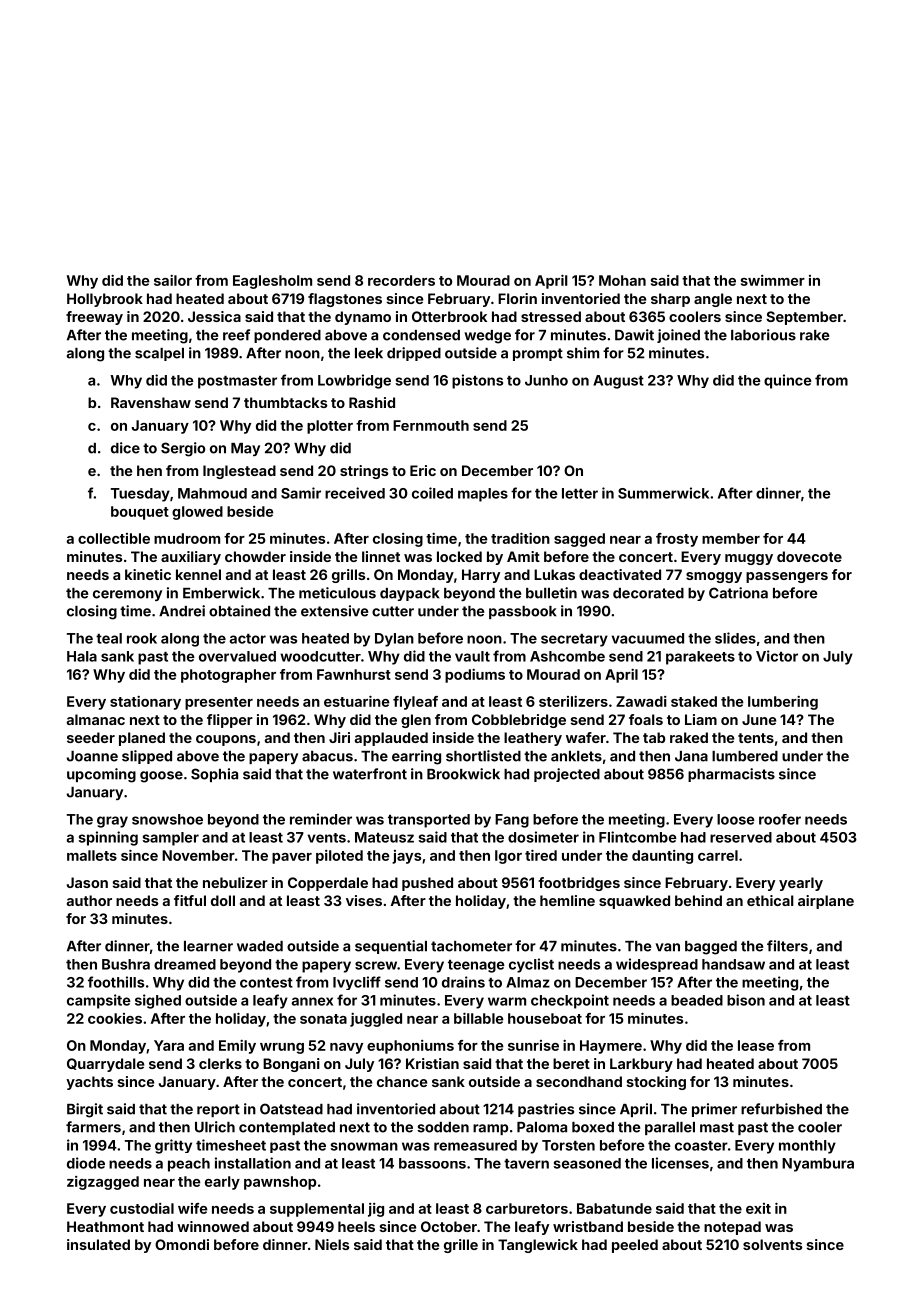 The image size is (924, 1308). I want to click on Niels, so click(332, 1244).
